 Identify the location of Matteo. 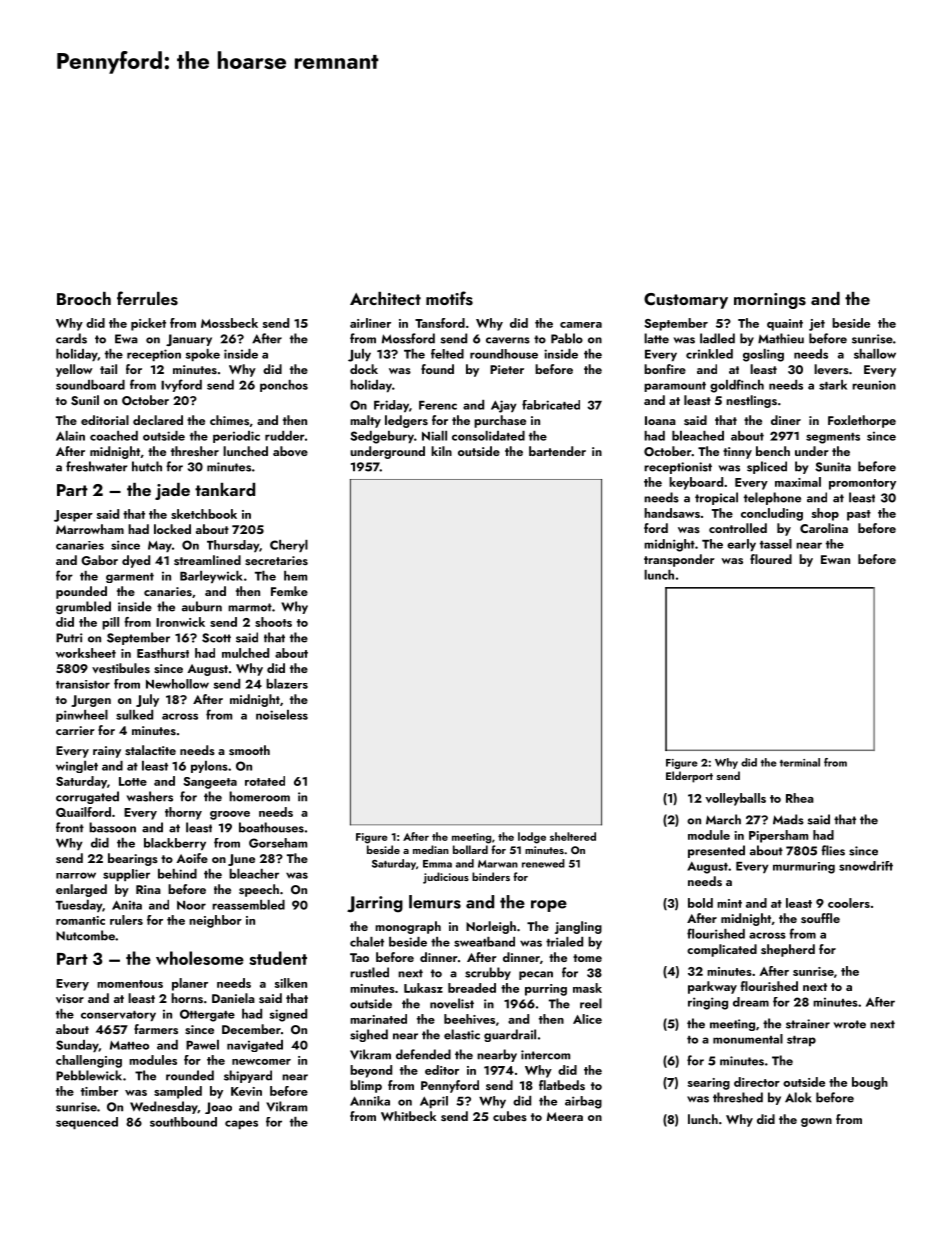
(129, 1045).
